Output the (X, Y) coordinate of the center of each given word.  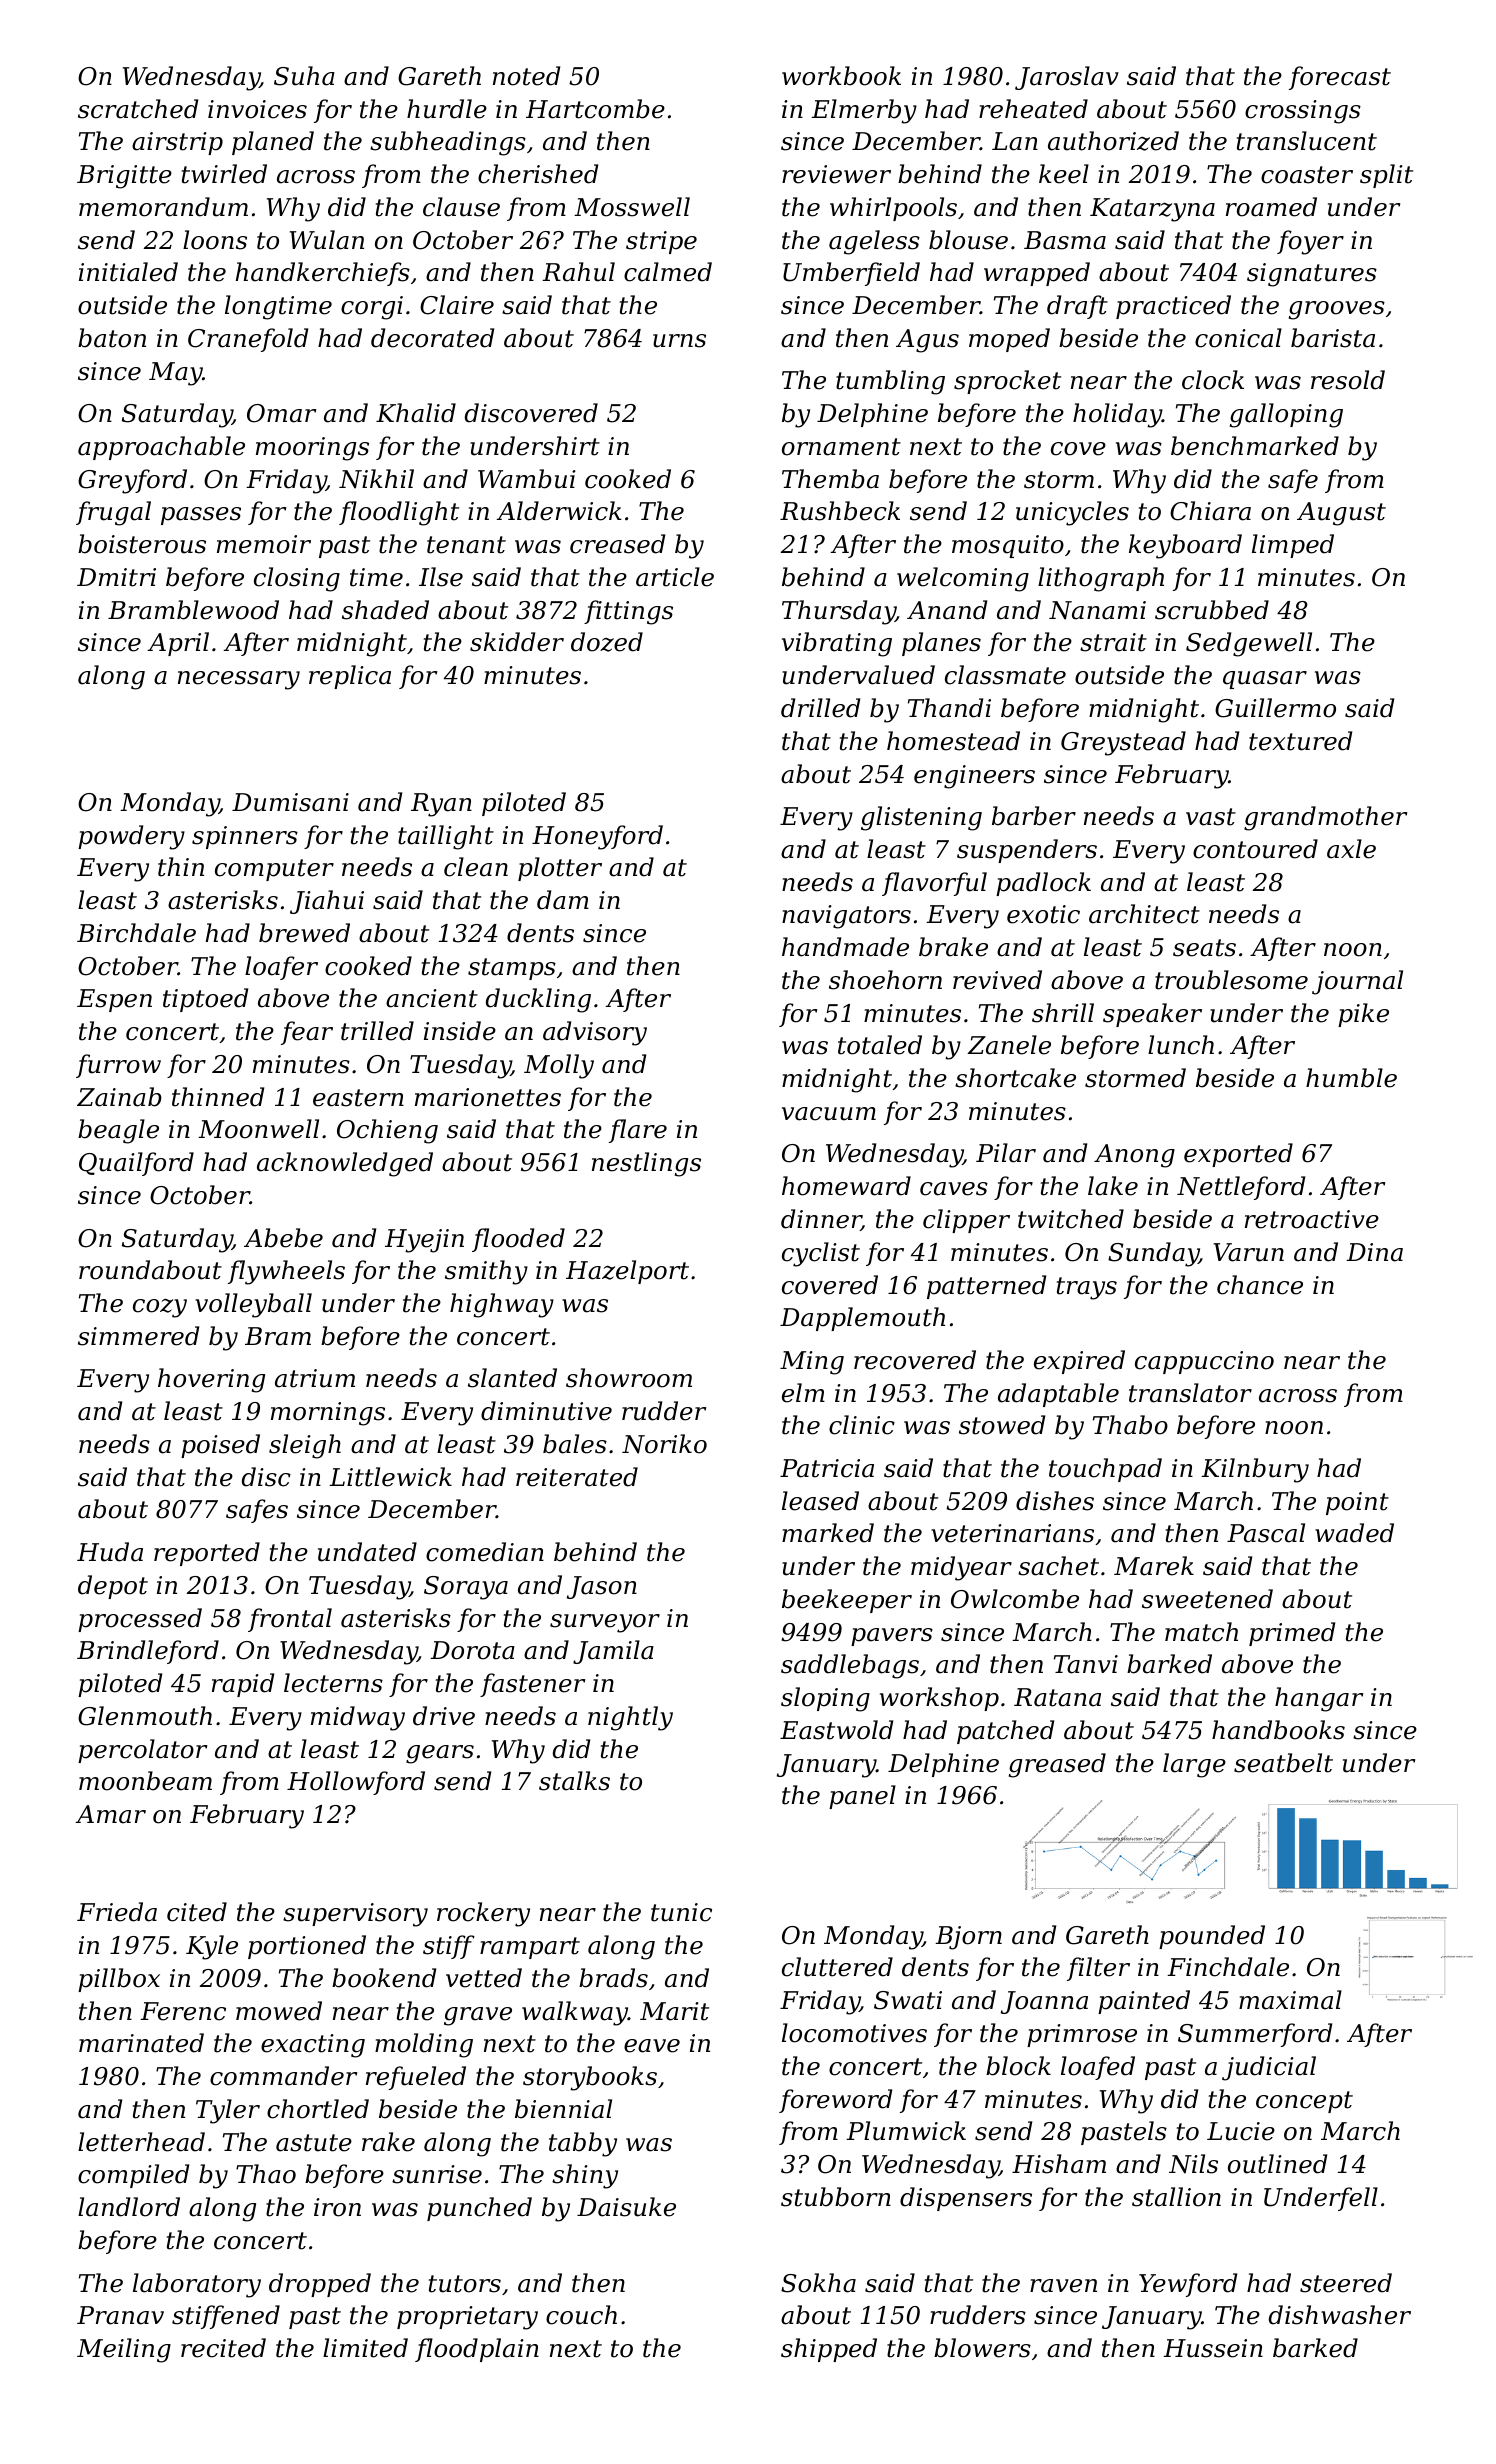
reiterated (577, 1477)
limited (365, 2348)
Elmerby (864, 111)
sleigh (305, 1446)
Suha (304, 76)
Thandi (949, 708)
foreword (835, 2101)
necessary (239, 680)
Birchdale (136, 933)
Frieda (117, 1912)
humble (1351, 1078)
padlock (1043, 884)
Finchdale (1228, 1967)
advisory (595, 1033)
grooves (1337, 310)
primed (1292, 1634)
